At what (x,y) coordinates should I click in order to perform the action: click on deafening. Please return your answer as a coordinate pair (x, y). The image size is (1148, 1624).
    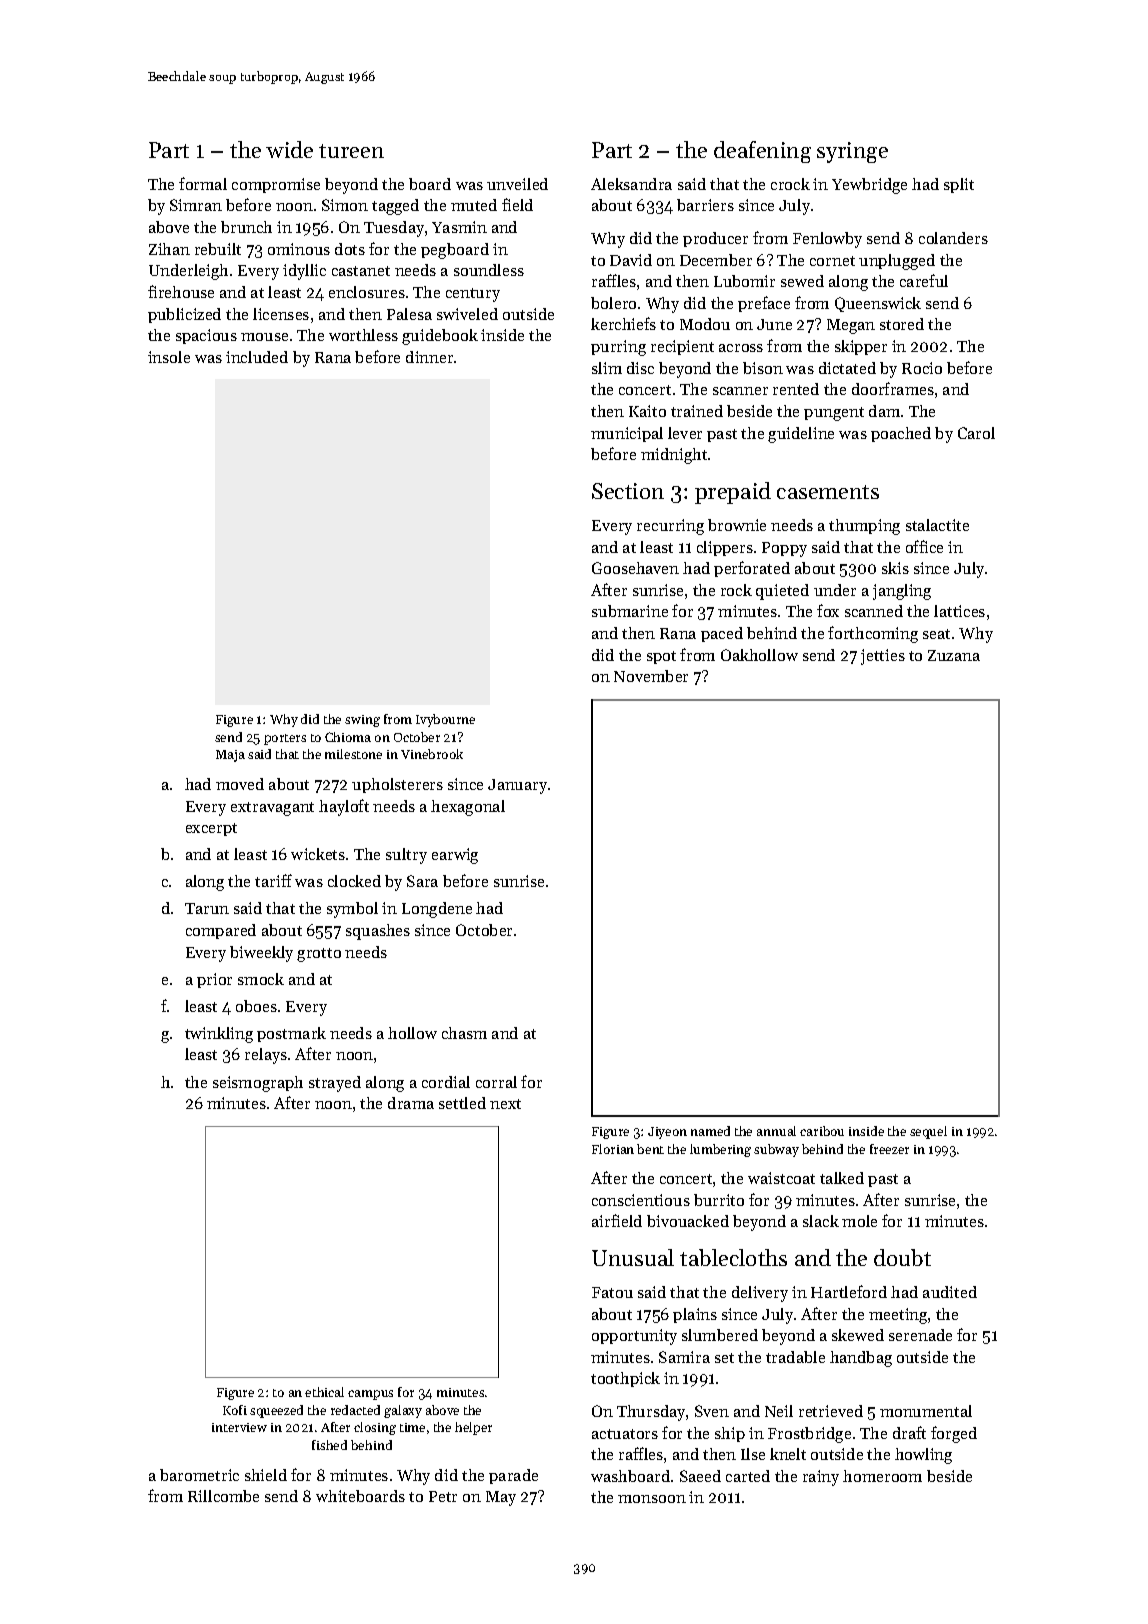
    Looking at the image, I should click on (762, 152).
